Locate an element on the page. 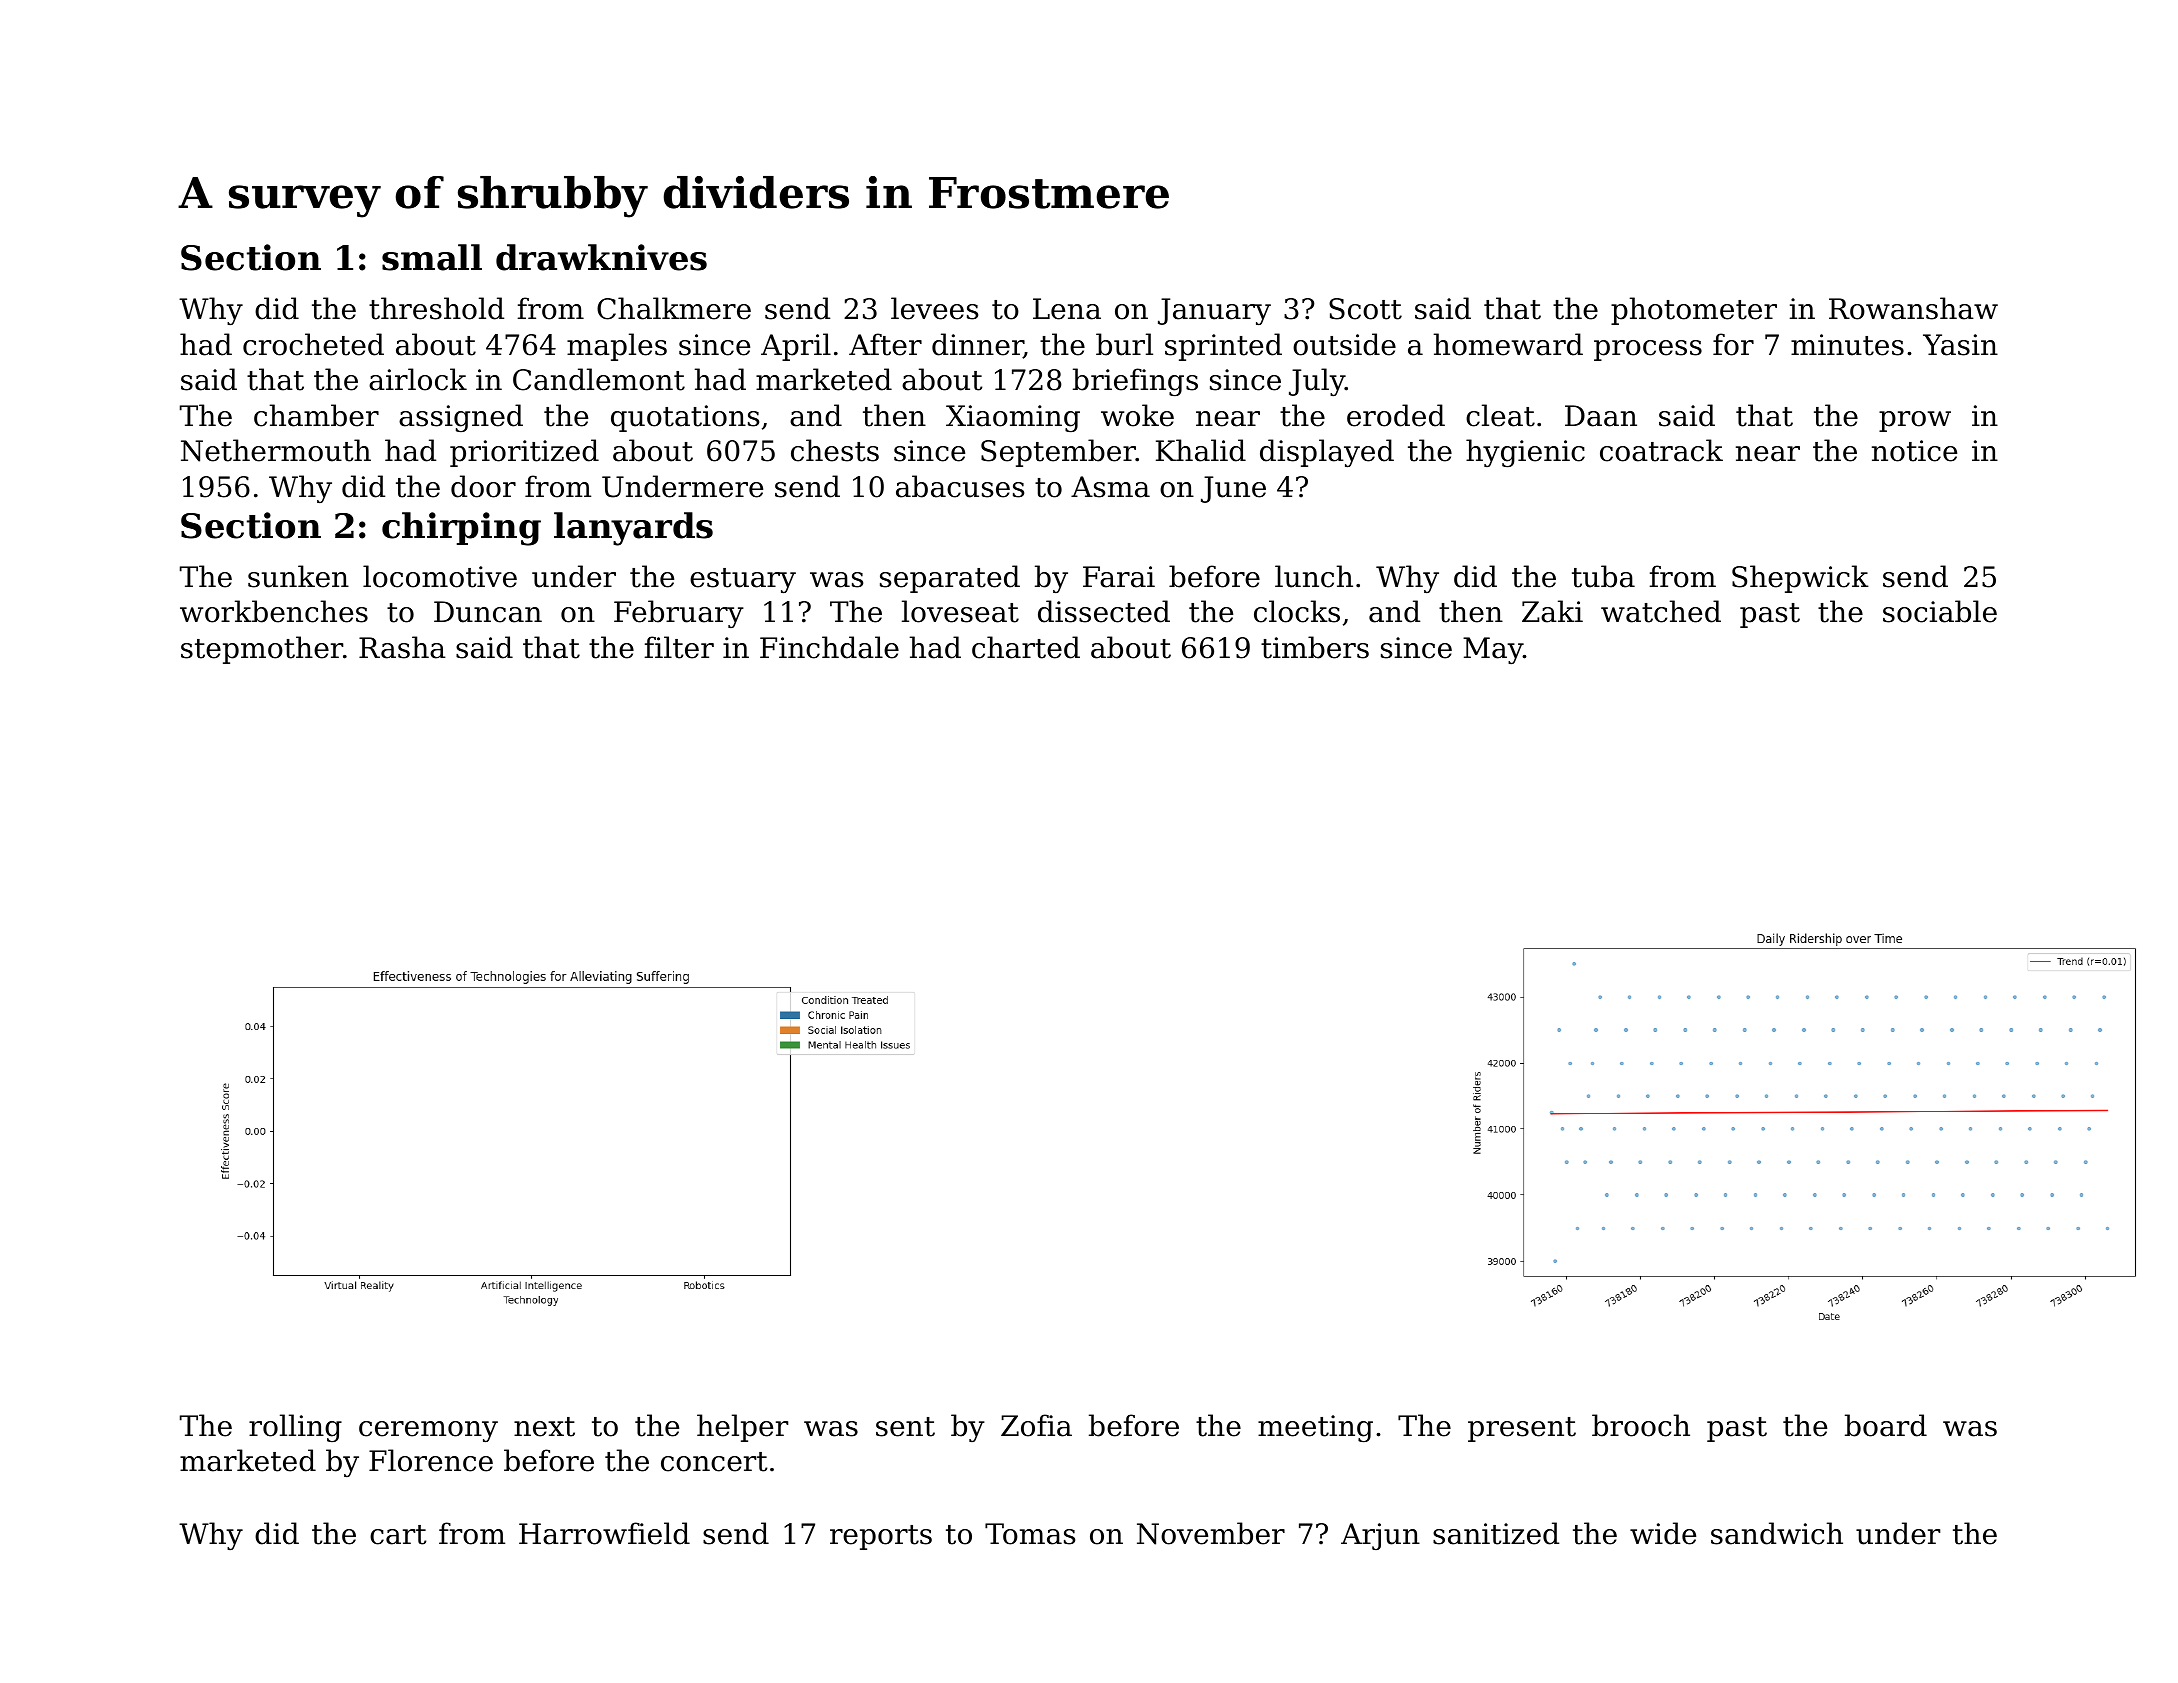 The height and width of the document is (1683, 2178). timbers is located at coordinates (1315, 647).
